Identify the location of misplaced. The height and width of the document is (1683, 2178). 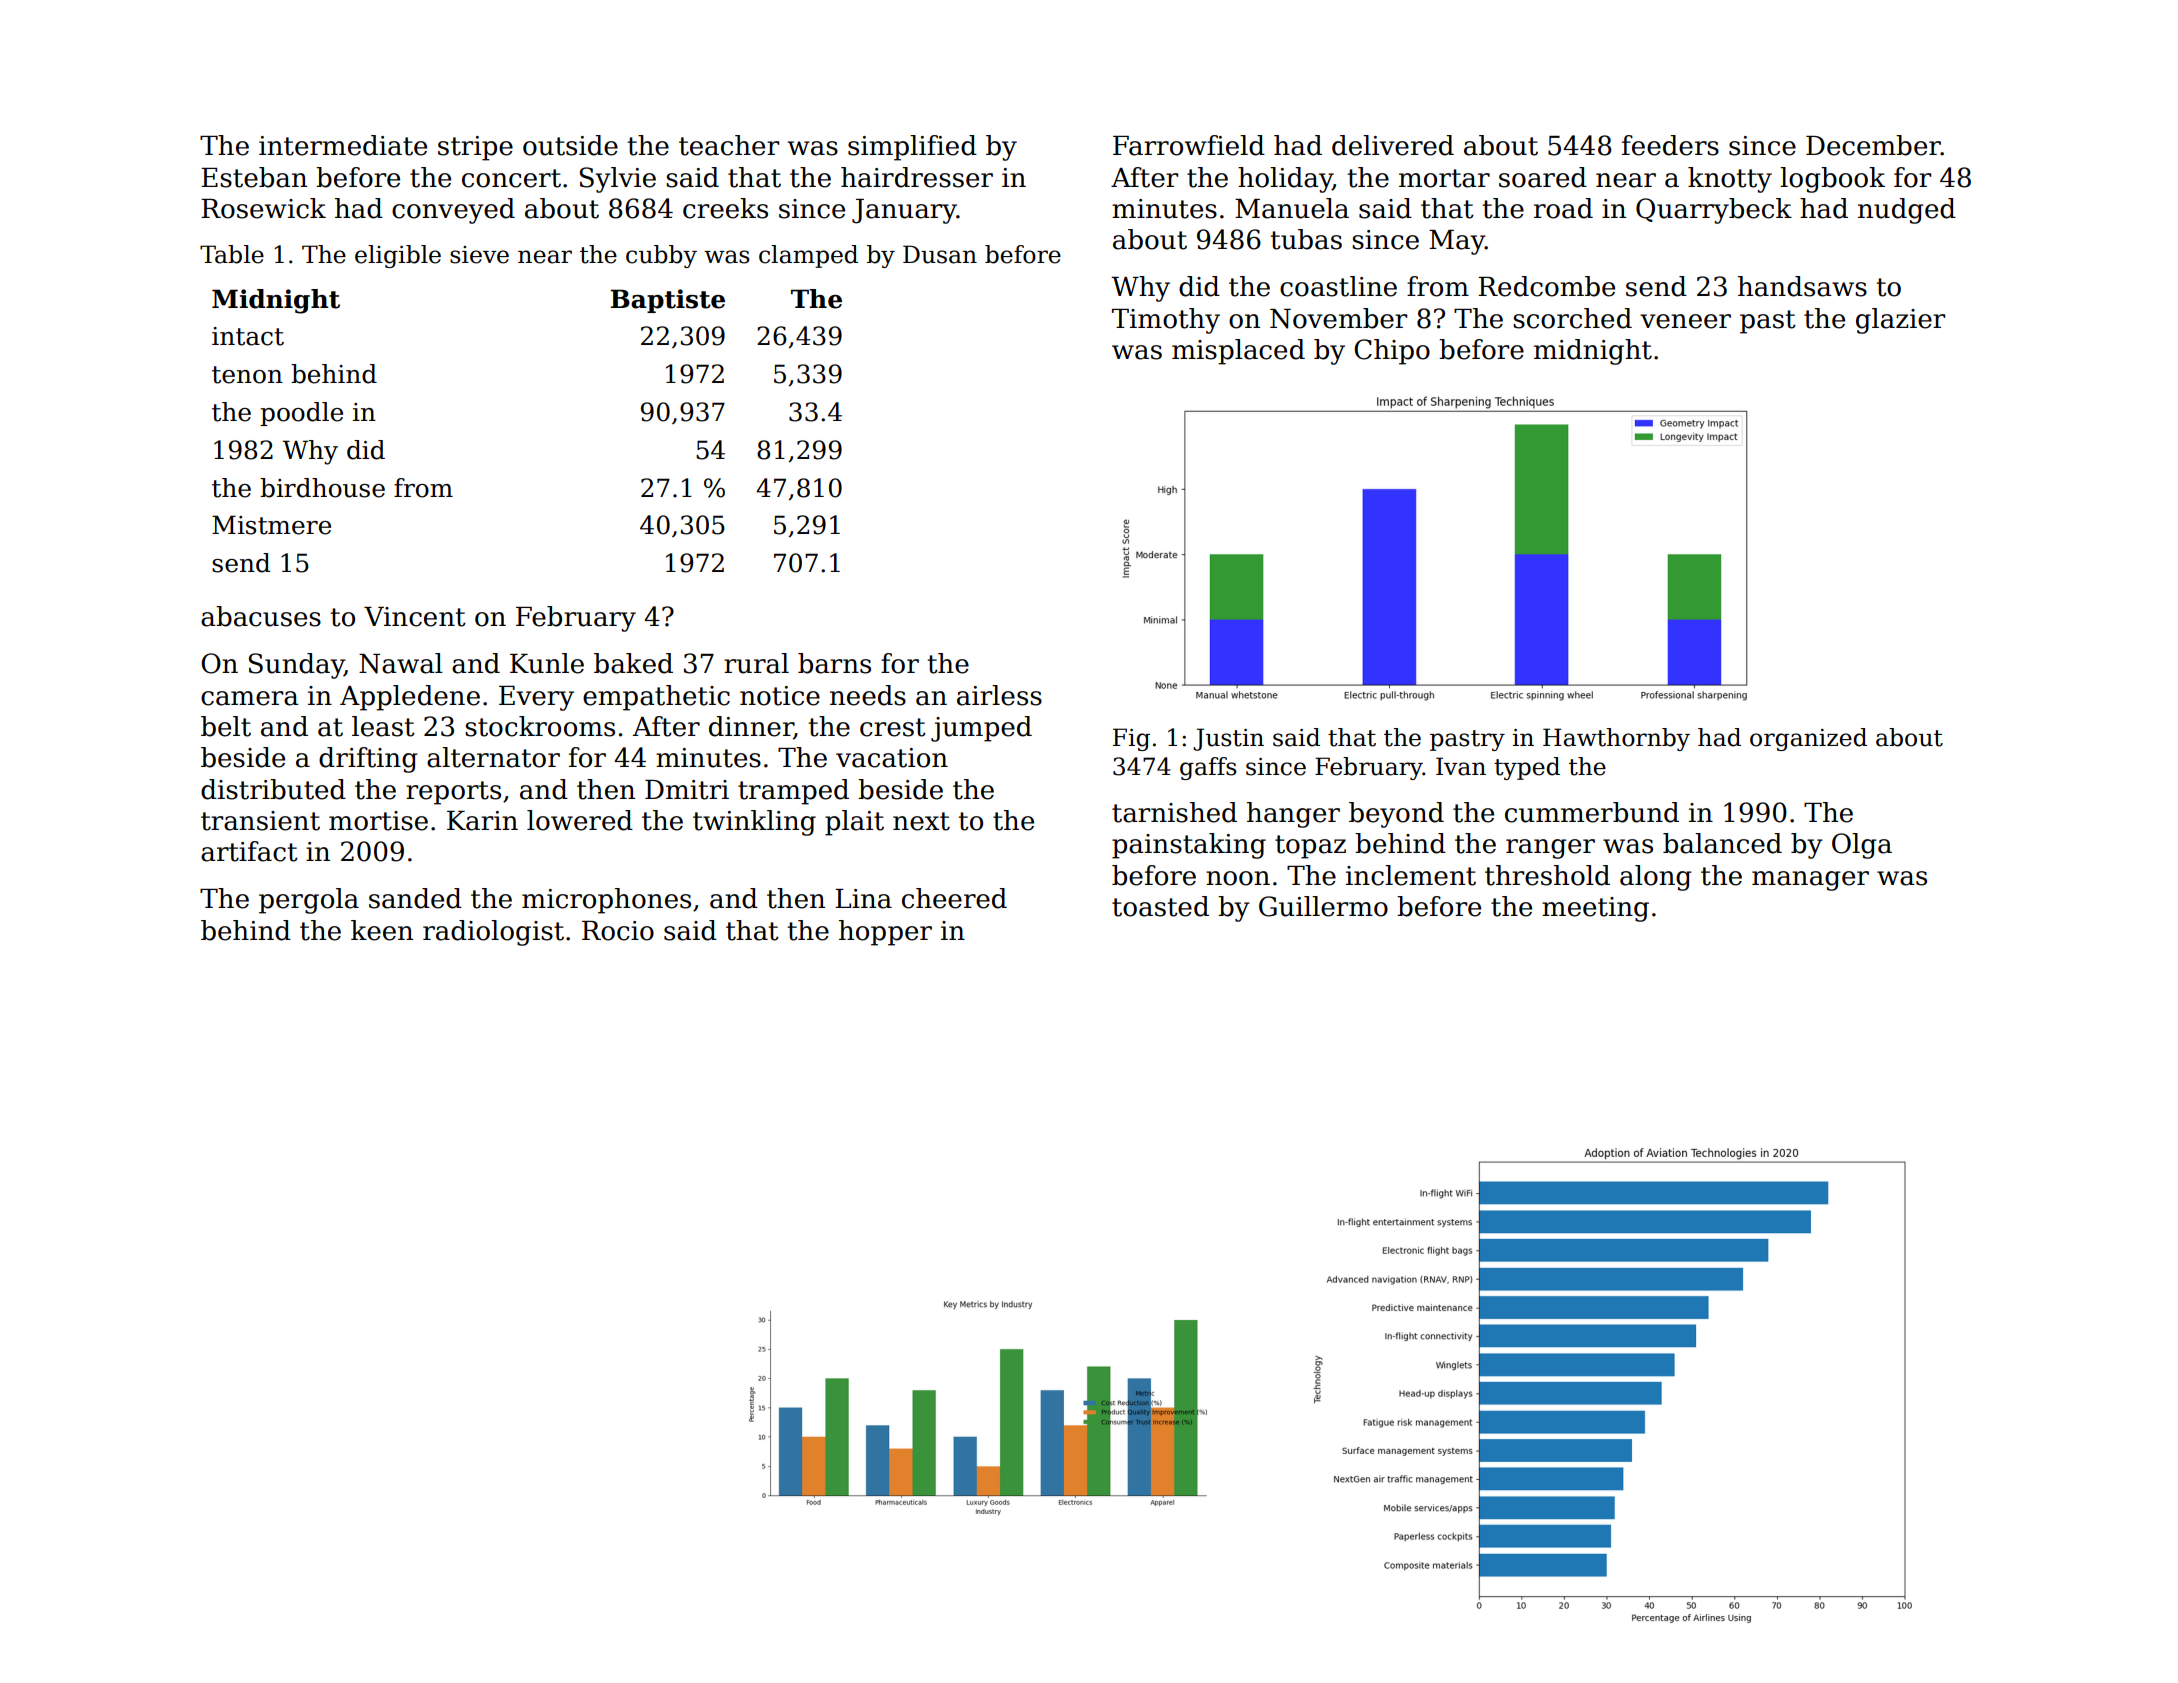
(1238, 352).
